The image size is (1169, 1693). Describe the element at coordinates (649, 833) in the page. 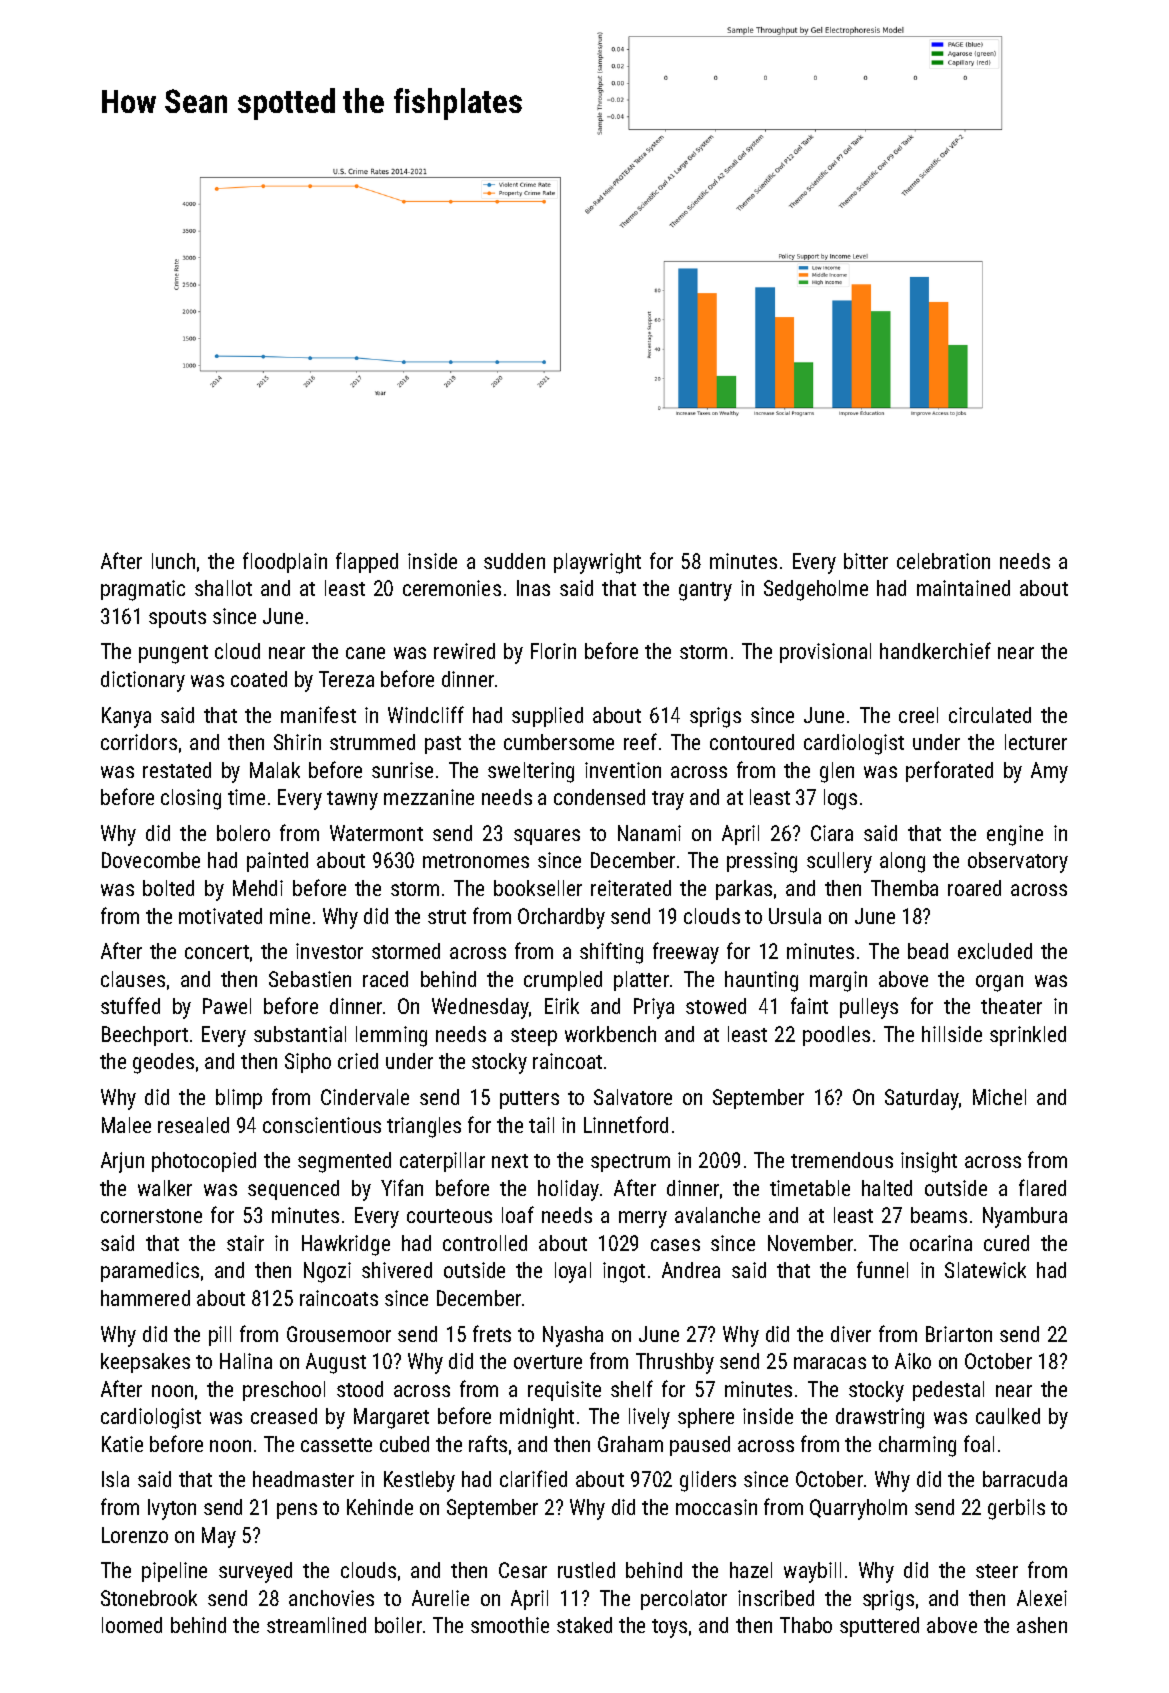

I see `Nanami` at that location.
